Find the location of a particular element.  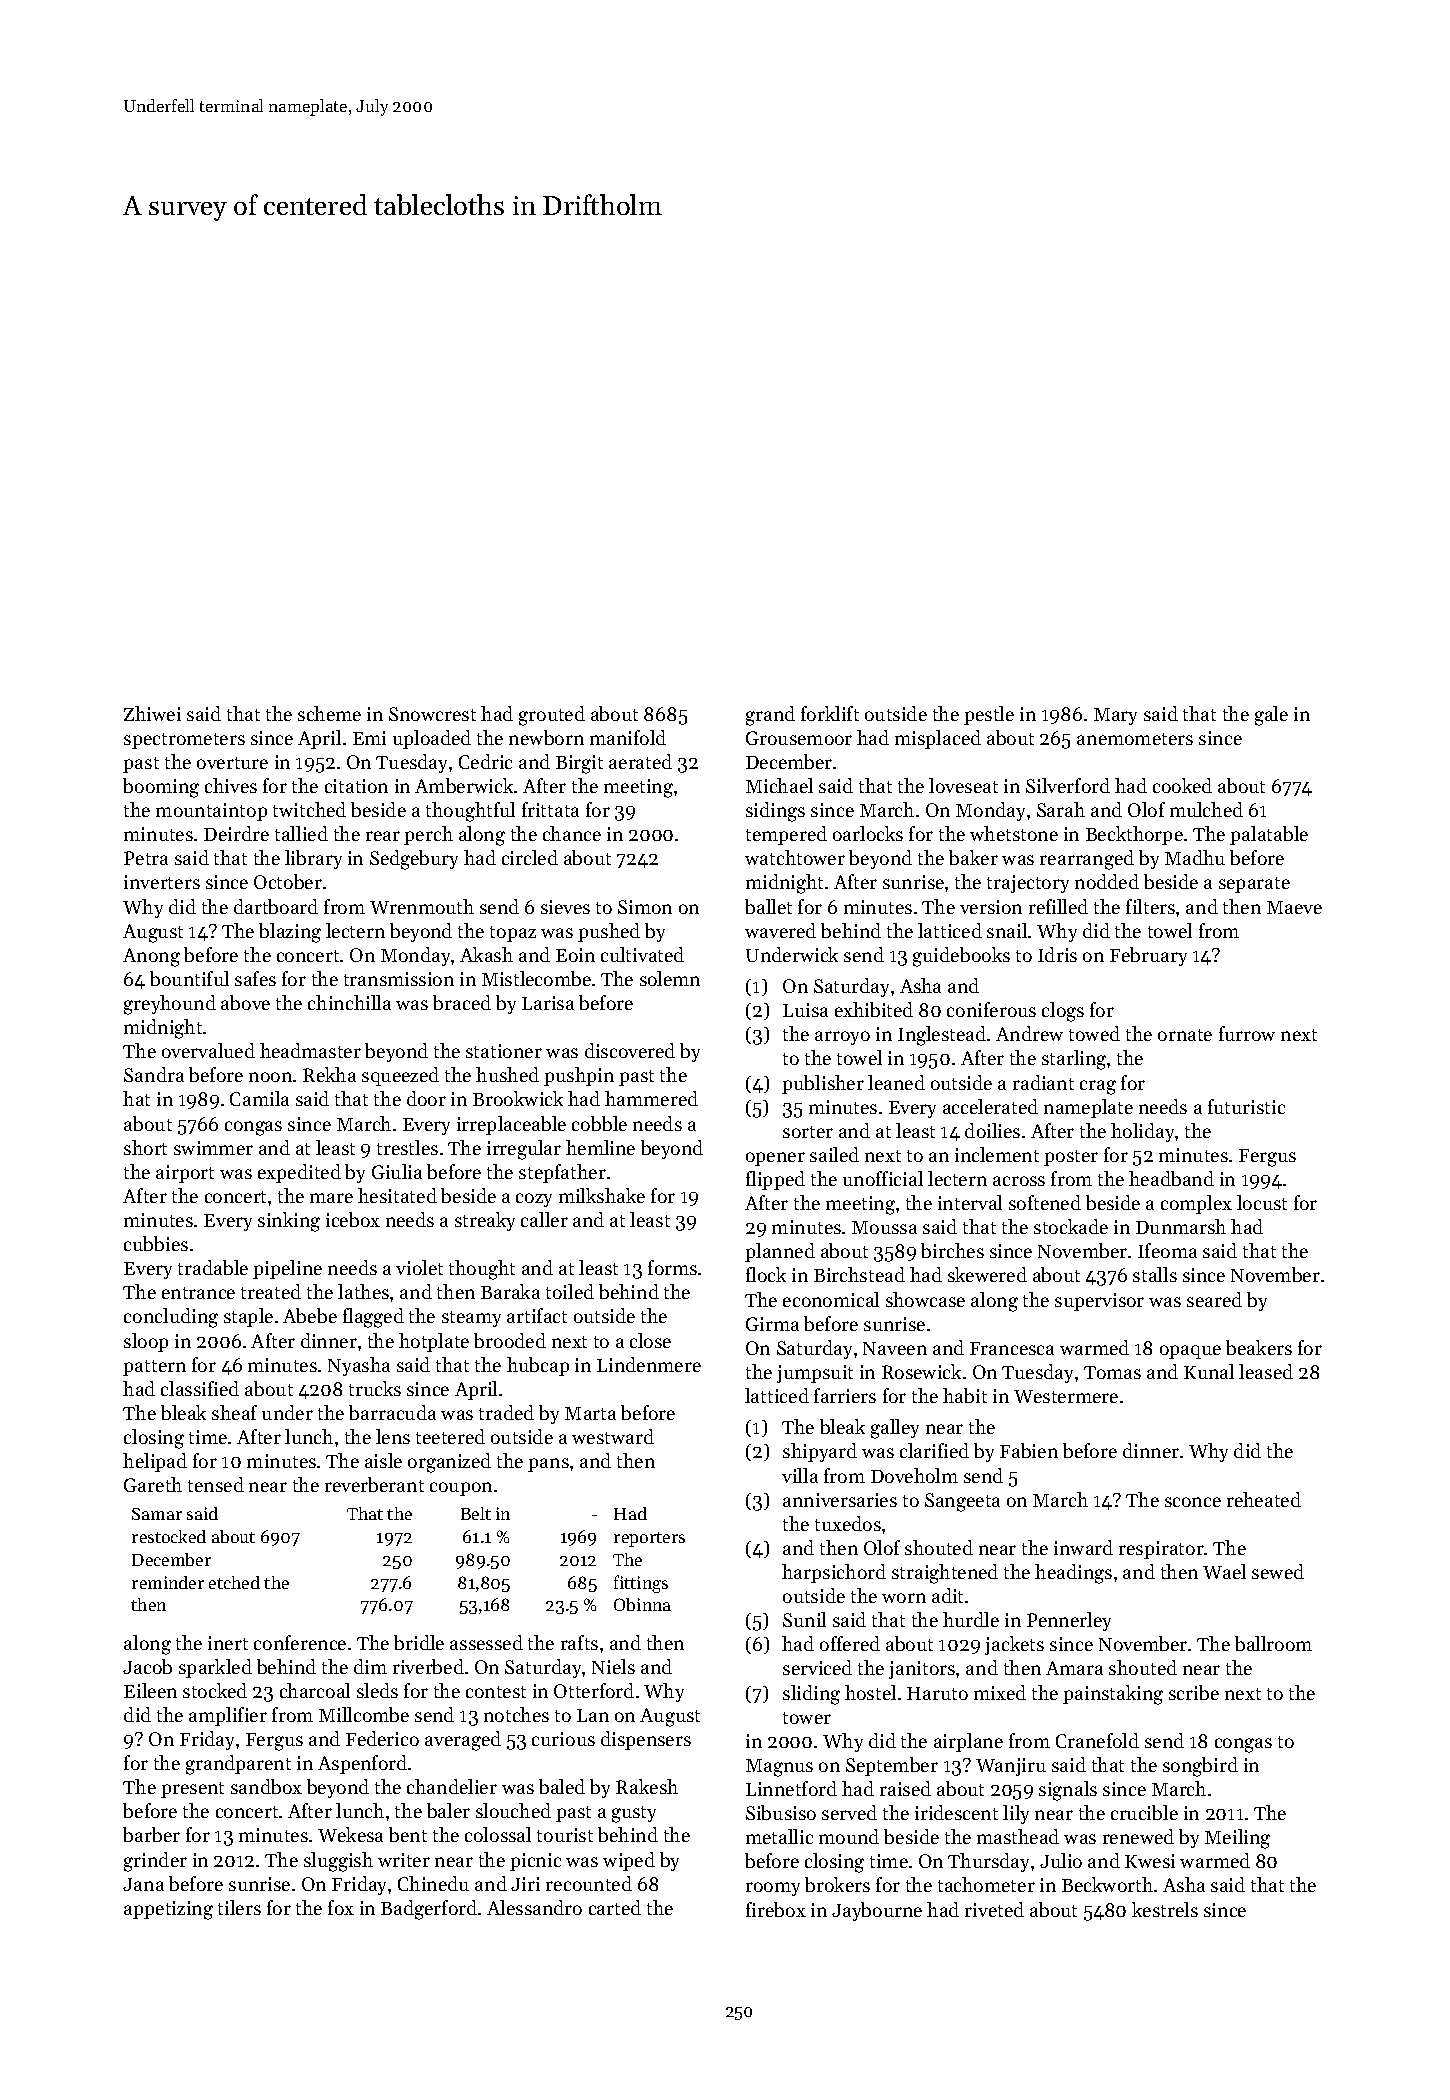

tallied is located at coordinates (301, 833).
